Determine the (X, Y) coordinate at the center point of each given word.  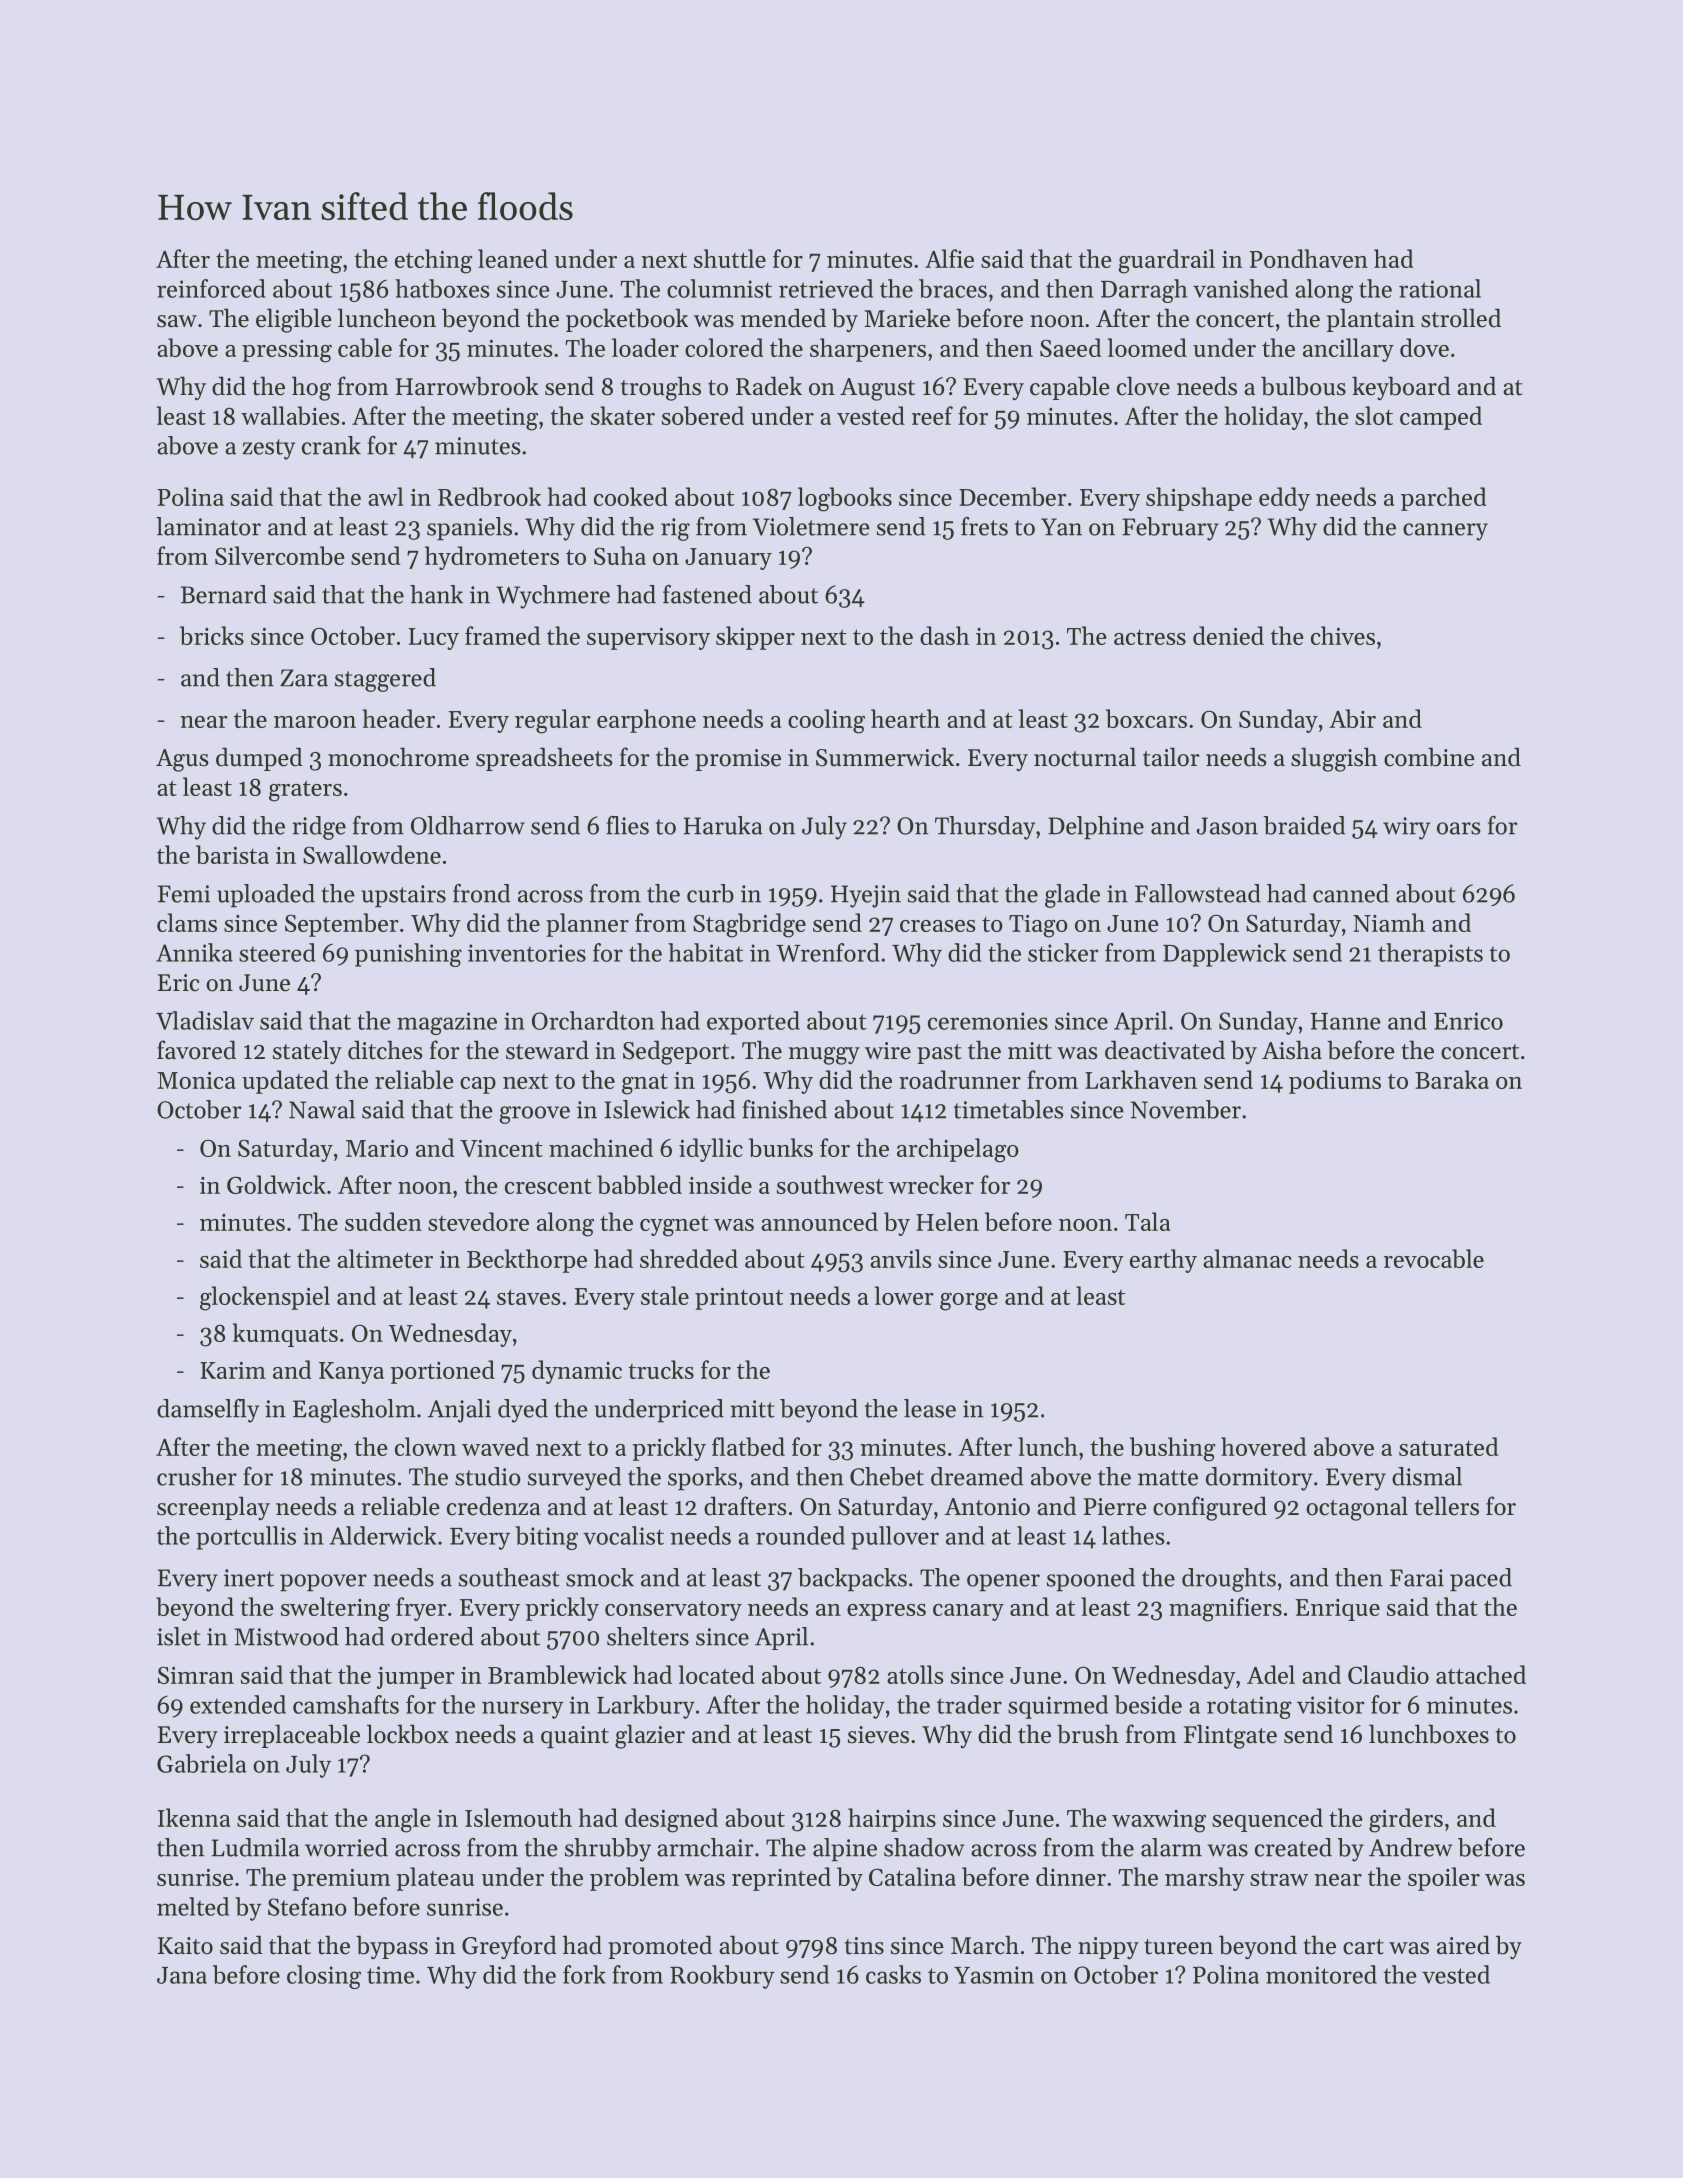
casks (893, 1974)
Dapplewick (1224, 955)
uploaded (266, 896)
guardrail (1166, 261)
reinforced (211, 288)
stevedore (478, 1221)
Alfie (949, 258)
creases (938, 926)
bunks (781, 1147)
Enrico (1468, 1021)
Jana (182, 1975)
